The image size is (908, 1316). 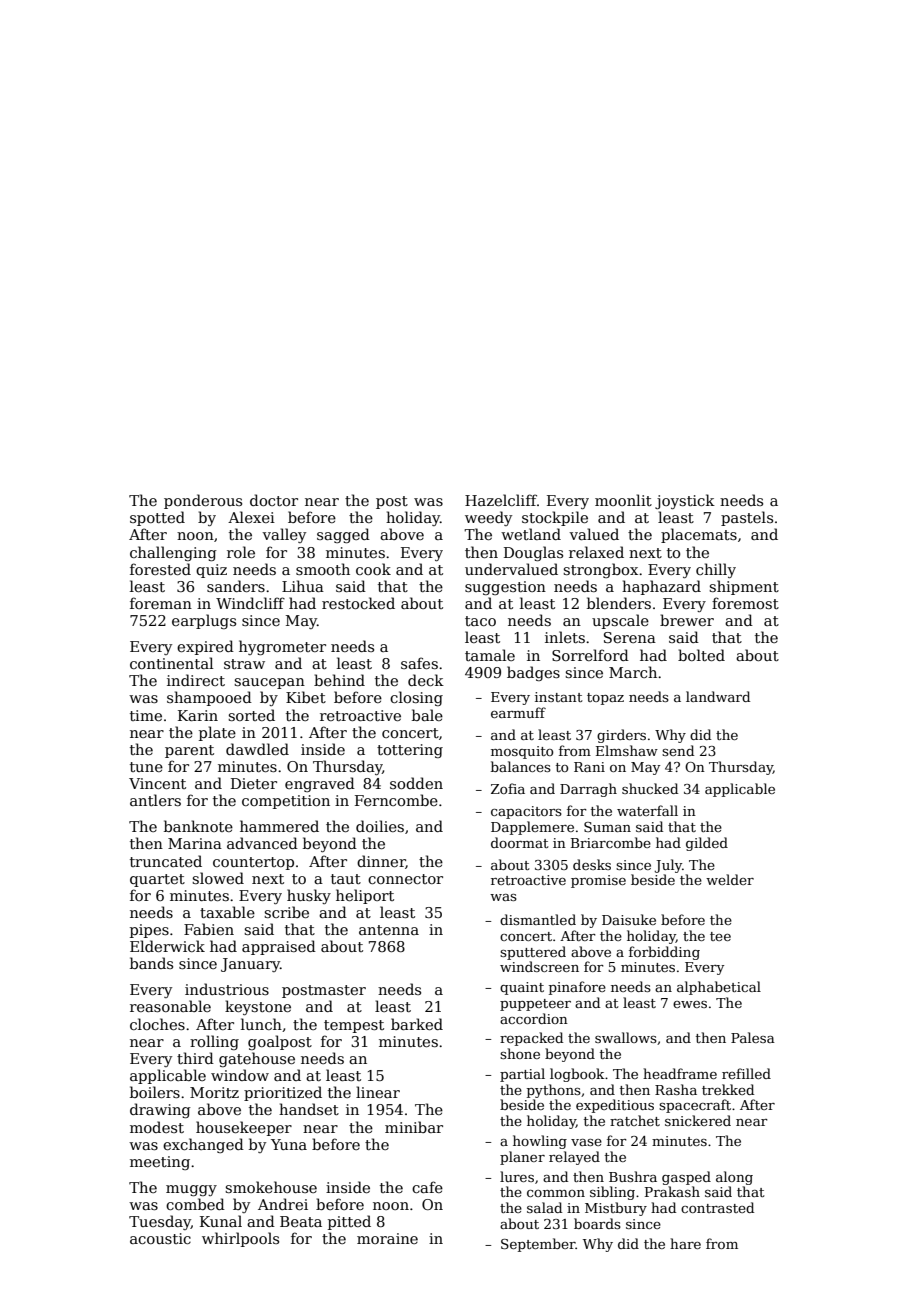 I want to click on pipes, so click(x=149, y=931).
